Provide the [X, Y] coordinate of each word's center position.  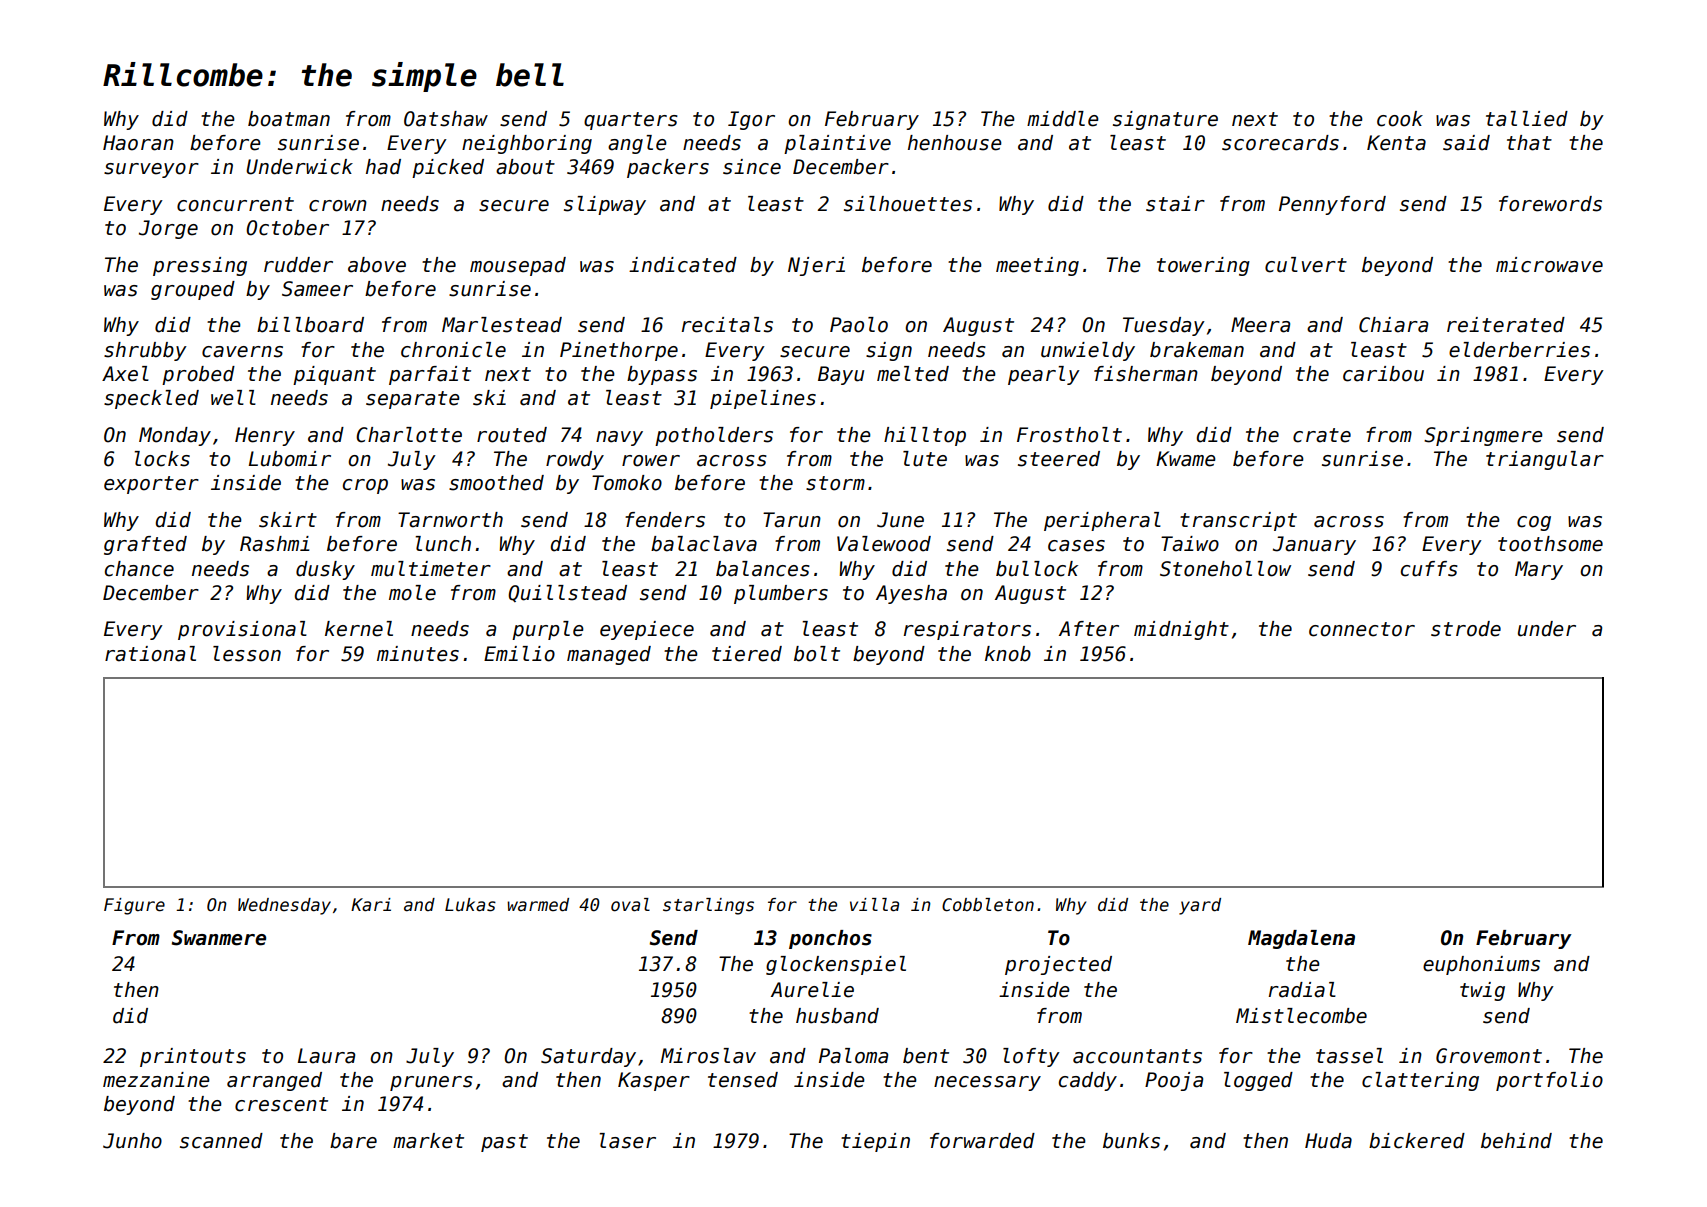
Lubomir [290, 459]
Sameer [317, 289]
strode [1466, 629]
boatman [289, 119]
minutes [418, 654]
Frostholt [1069, 435]
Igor [751, 120]
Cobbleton [988, 905]
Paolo [859, 325]
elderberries [1519, 350]
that [1529, 143]
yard [1200, 906]
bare [353, 1141]
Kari [371, 905]
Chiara [1393, 325]
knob [1008, 654]
